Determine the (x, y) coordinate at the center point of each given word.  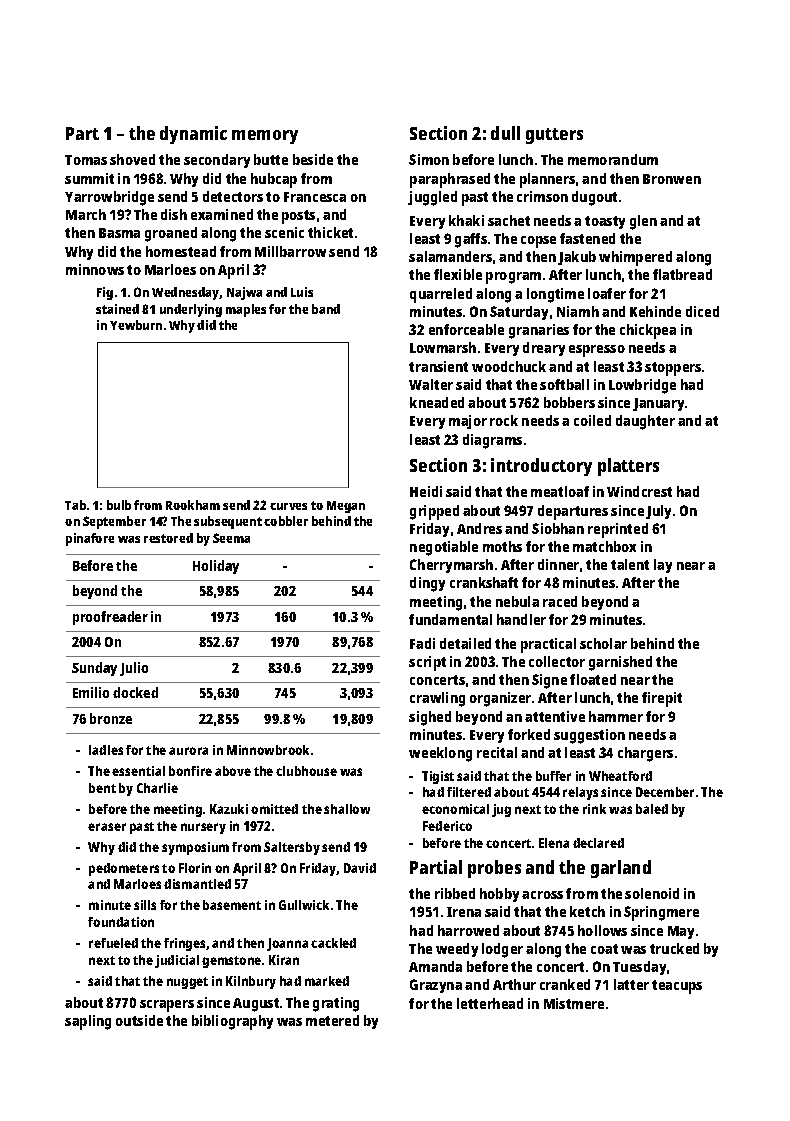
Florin (195, 868)
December (665, 792)
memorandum (613, 159)
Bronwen (672, 179)
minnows (95, 269)
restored (168, 538)
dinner (558, 564)
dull (505, 133)
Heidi (426, 491)
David (360, 868)
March (86, 214)
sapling (88, 1022)
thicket (330, 232)
